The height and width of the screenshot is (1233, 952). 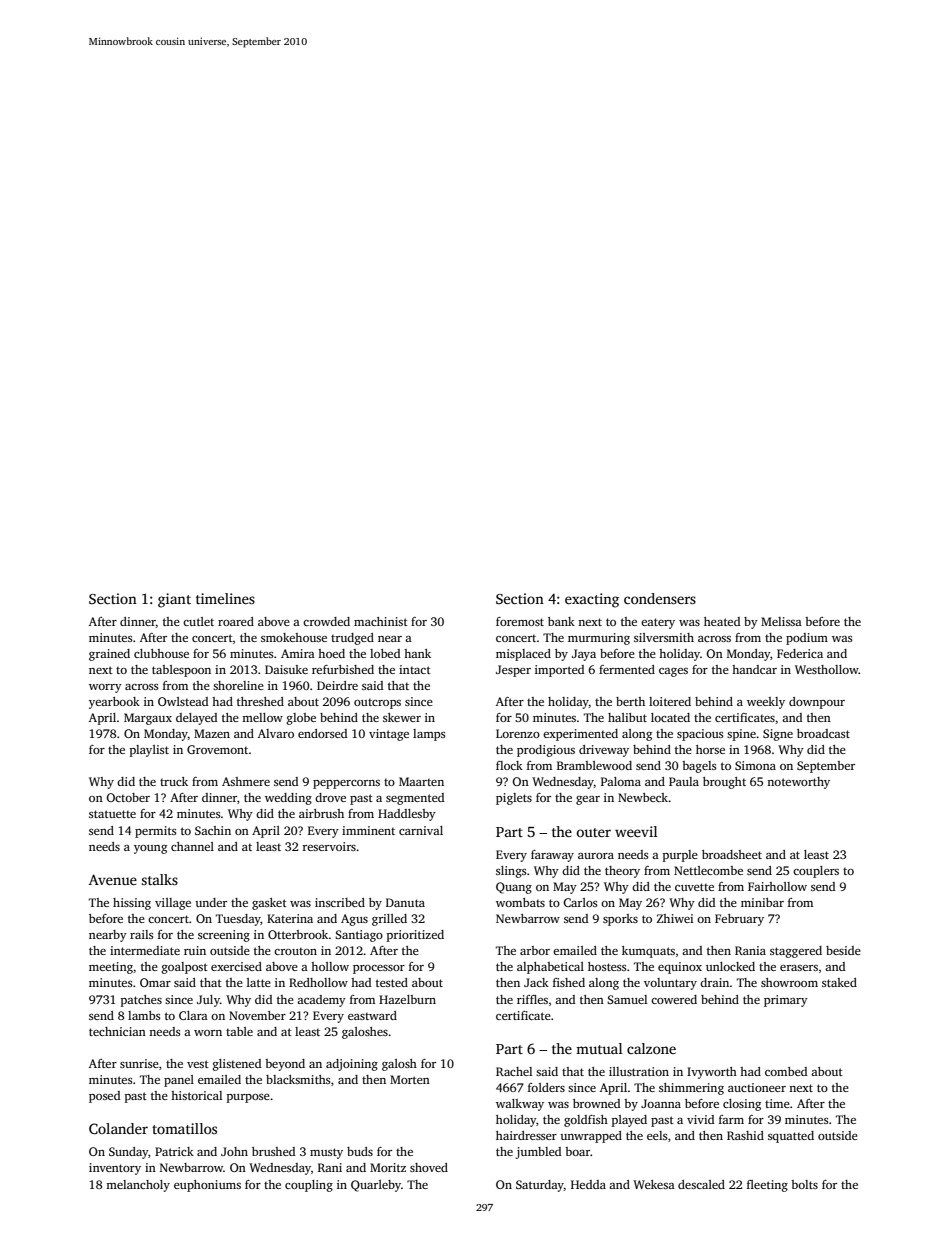 I want to click on giant, so click(x=174, y=600).
